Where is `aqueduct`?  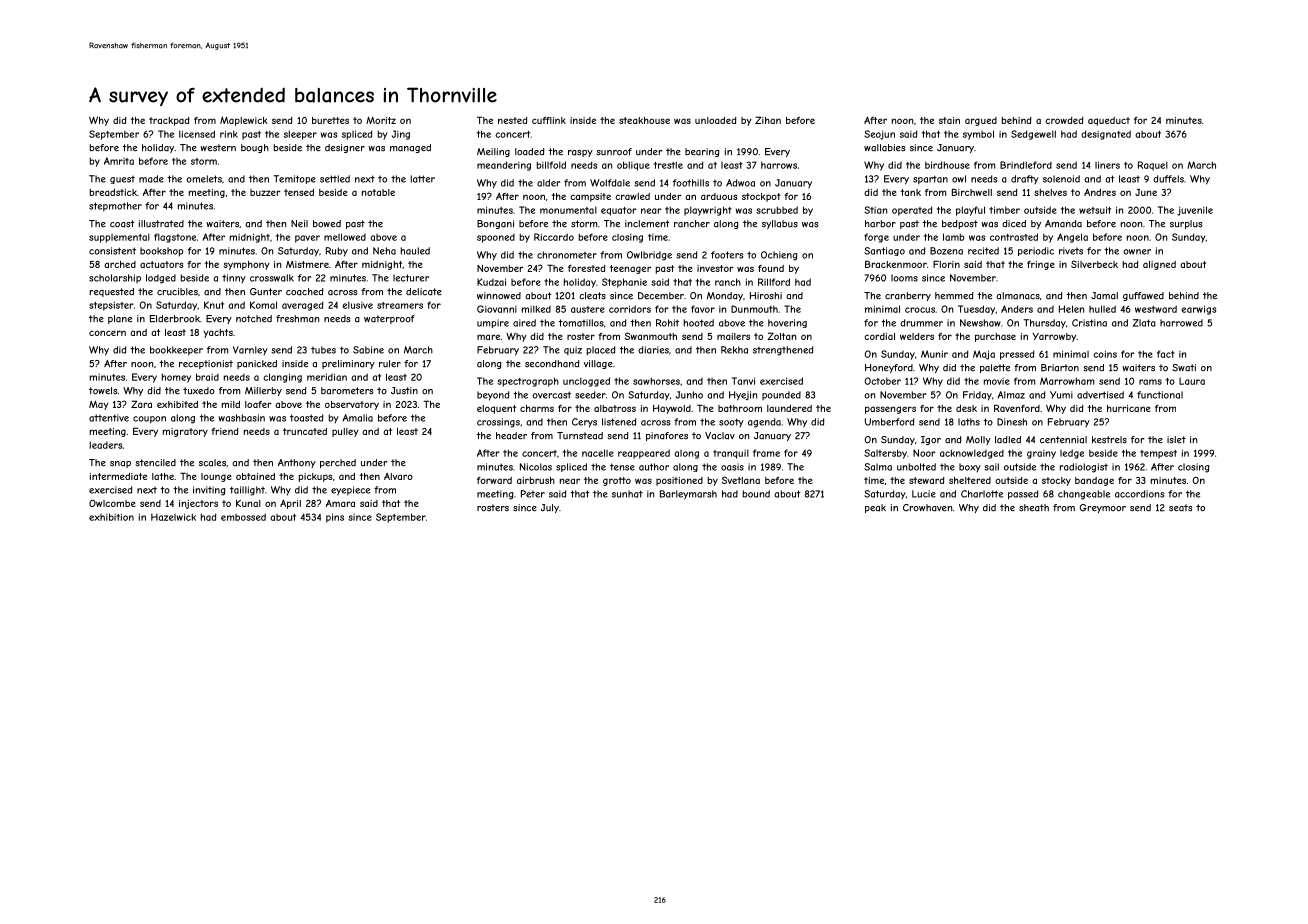 aqueduct is located at coordinates (1109, 121).
